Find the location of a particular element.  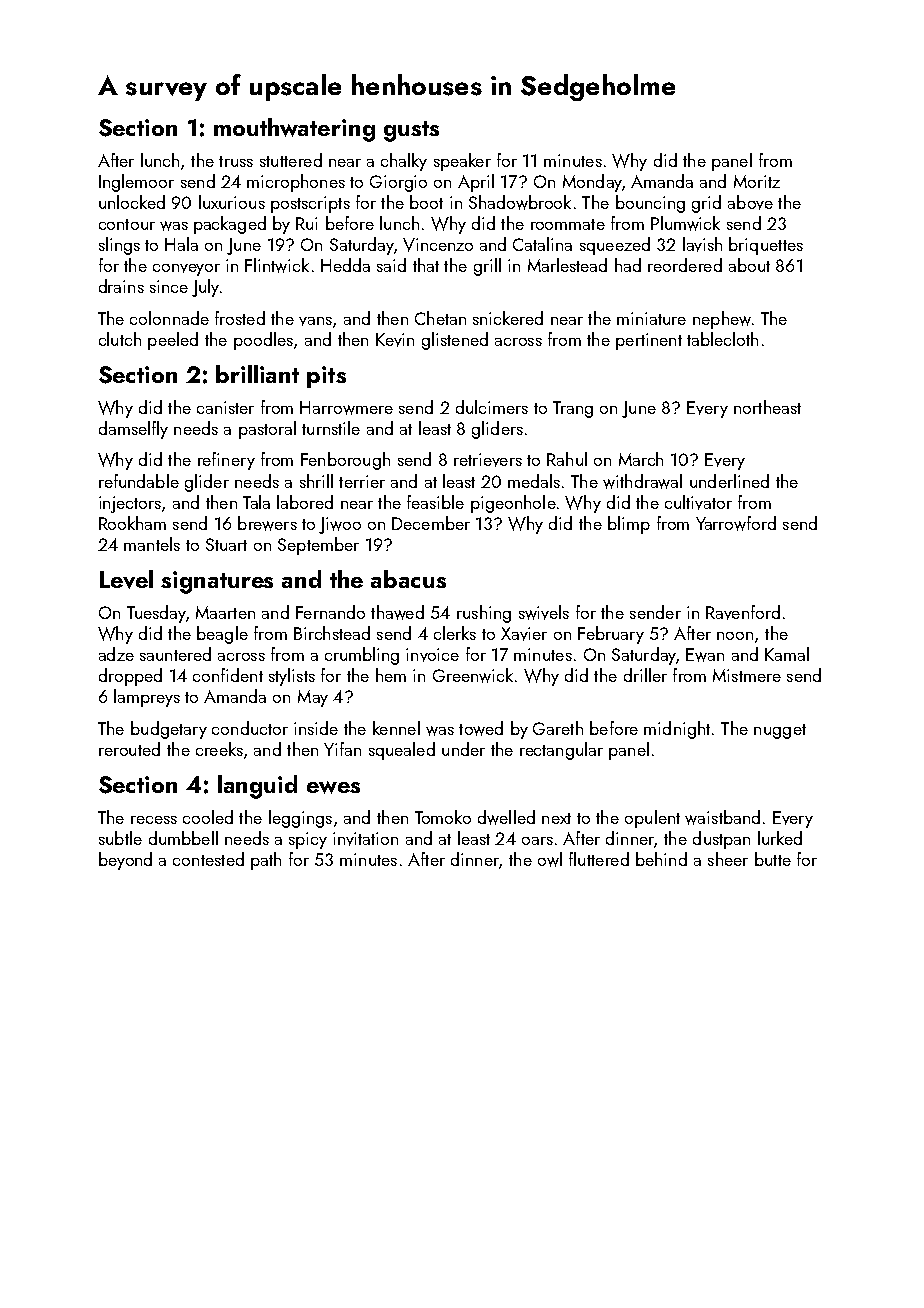

above is located at coordinates (750, 202).
